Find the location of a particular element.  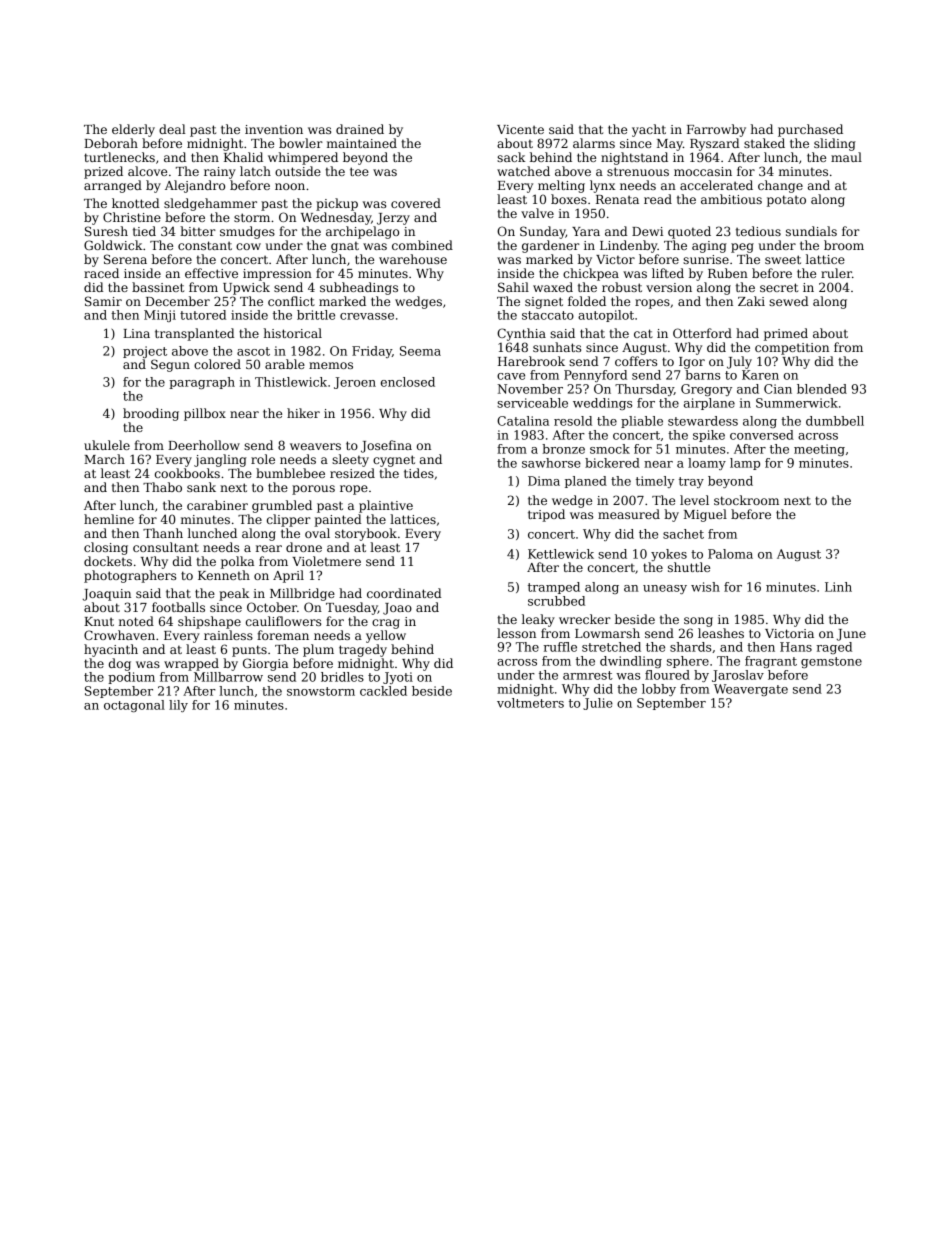

lesson is located at coordinates (516, 633).
